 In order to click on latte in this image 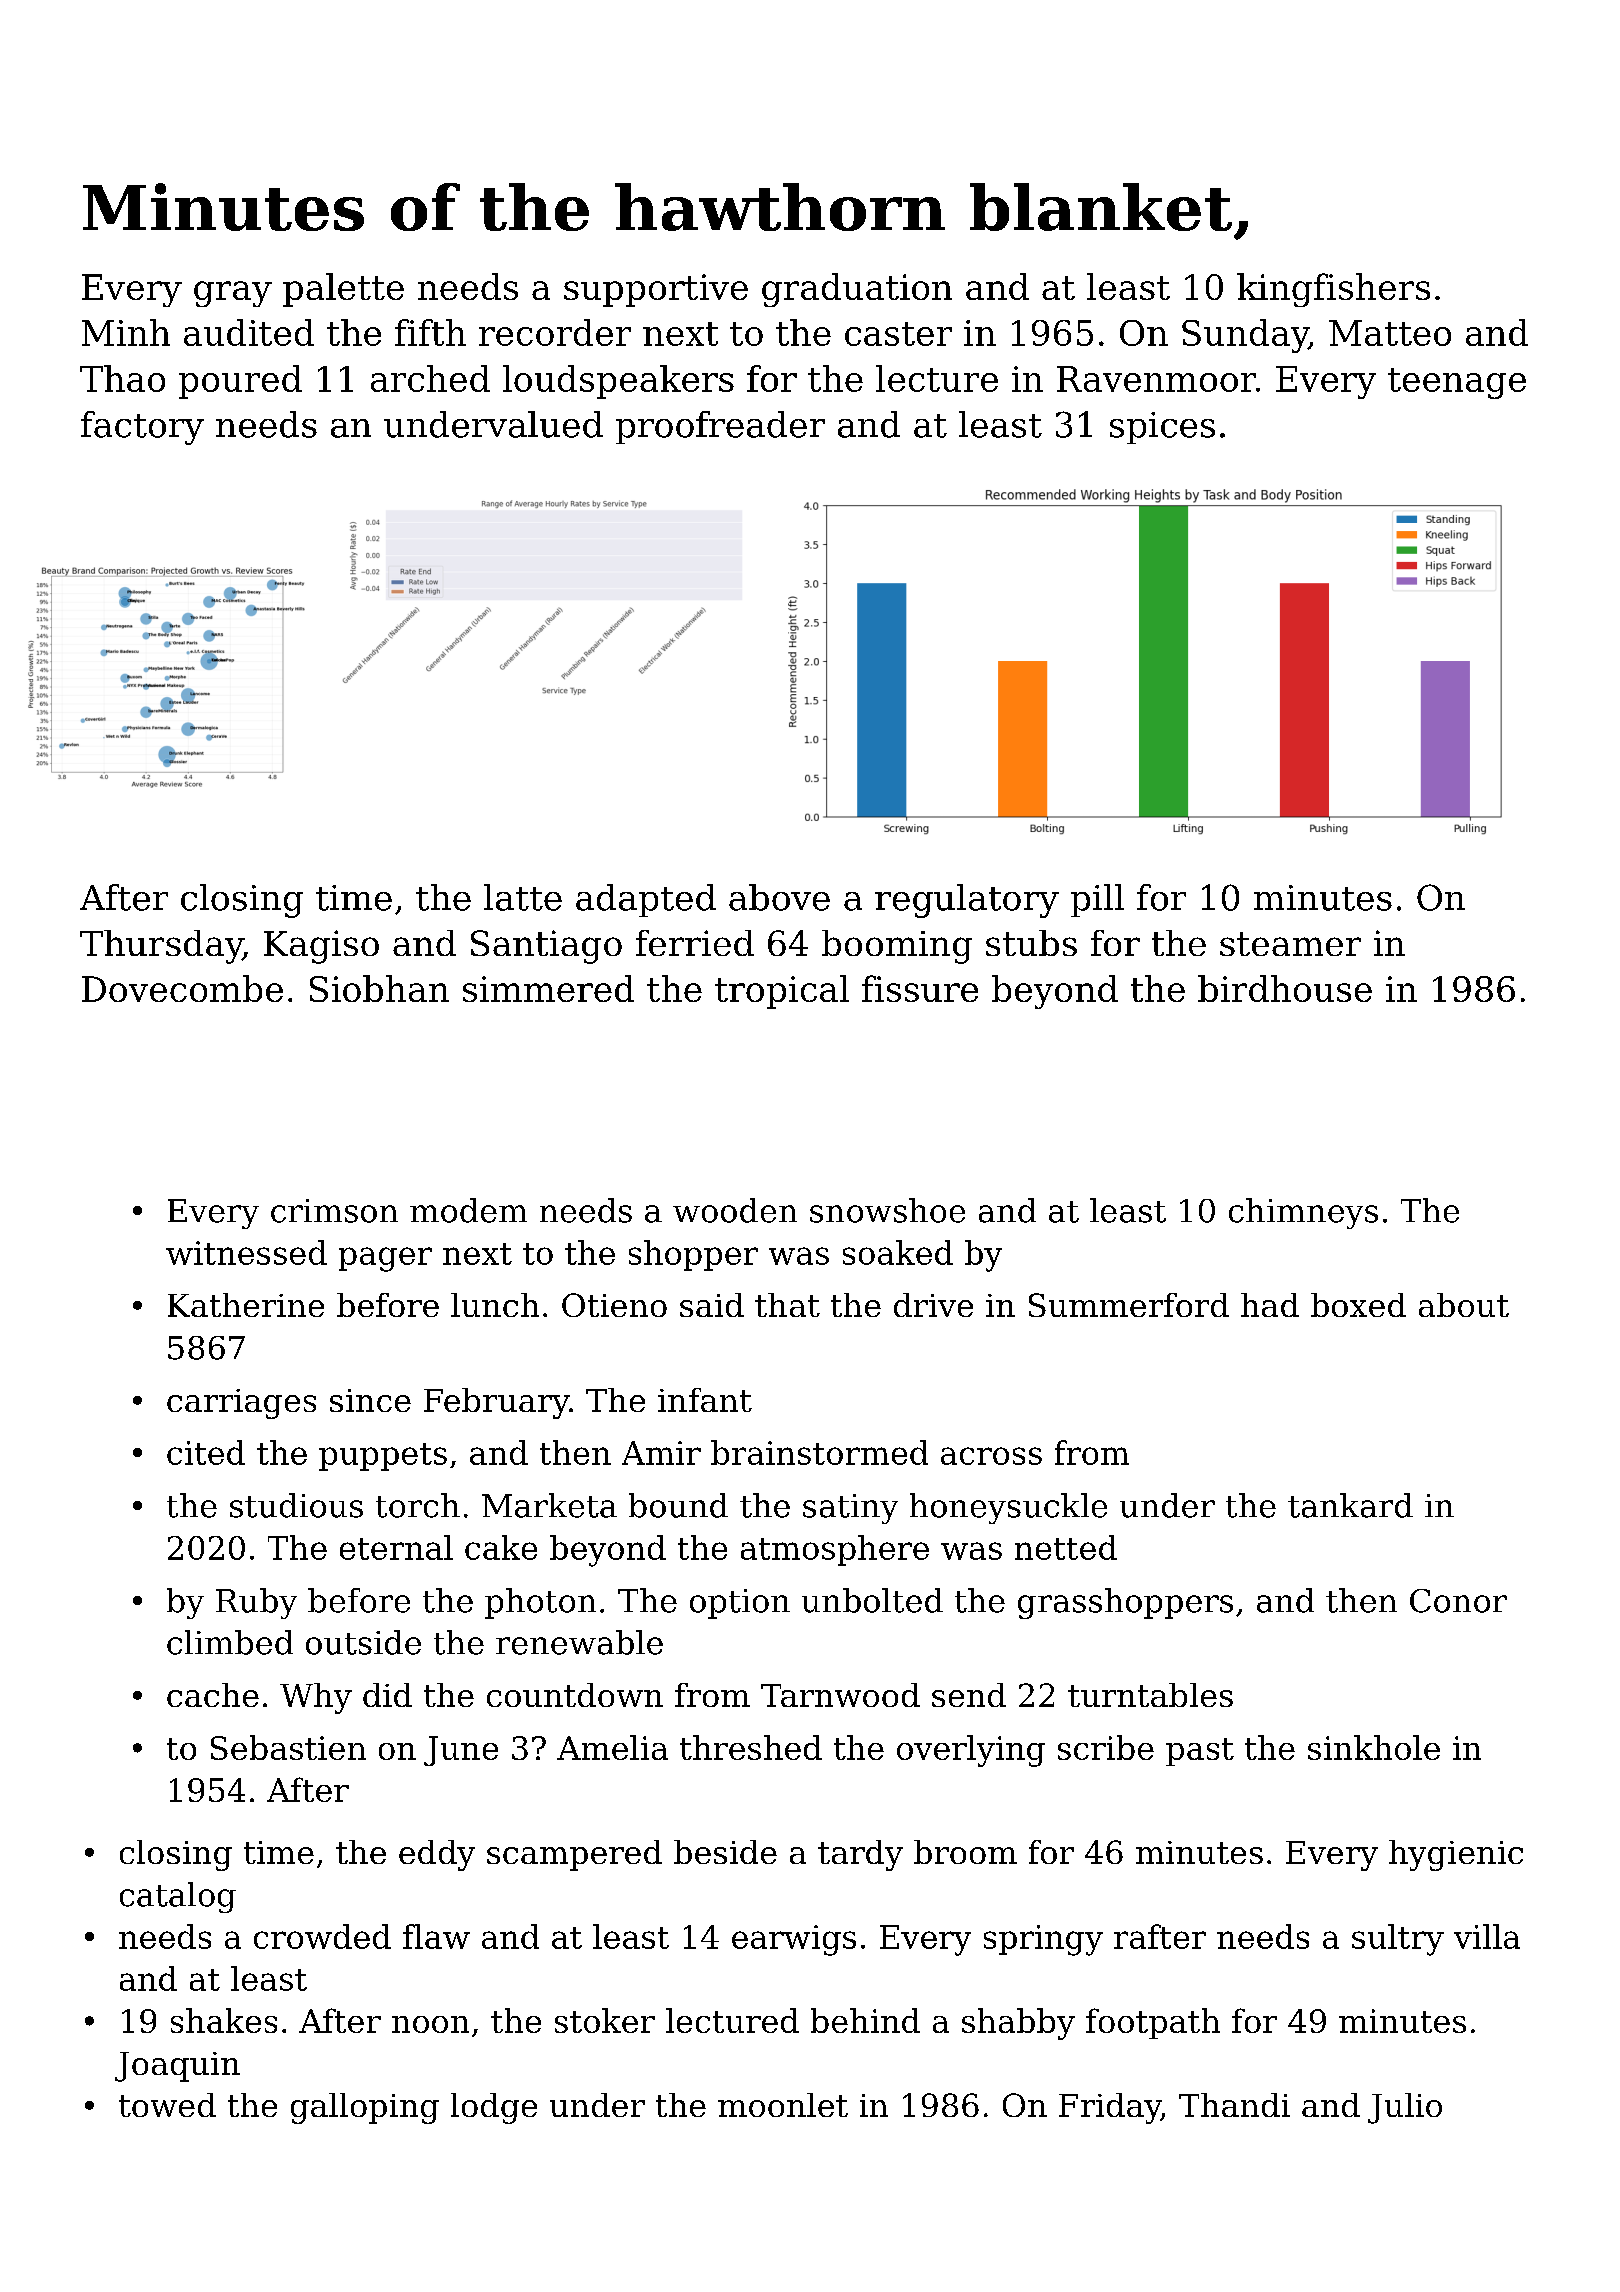, I will do `click(523, 897)`.
